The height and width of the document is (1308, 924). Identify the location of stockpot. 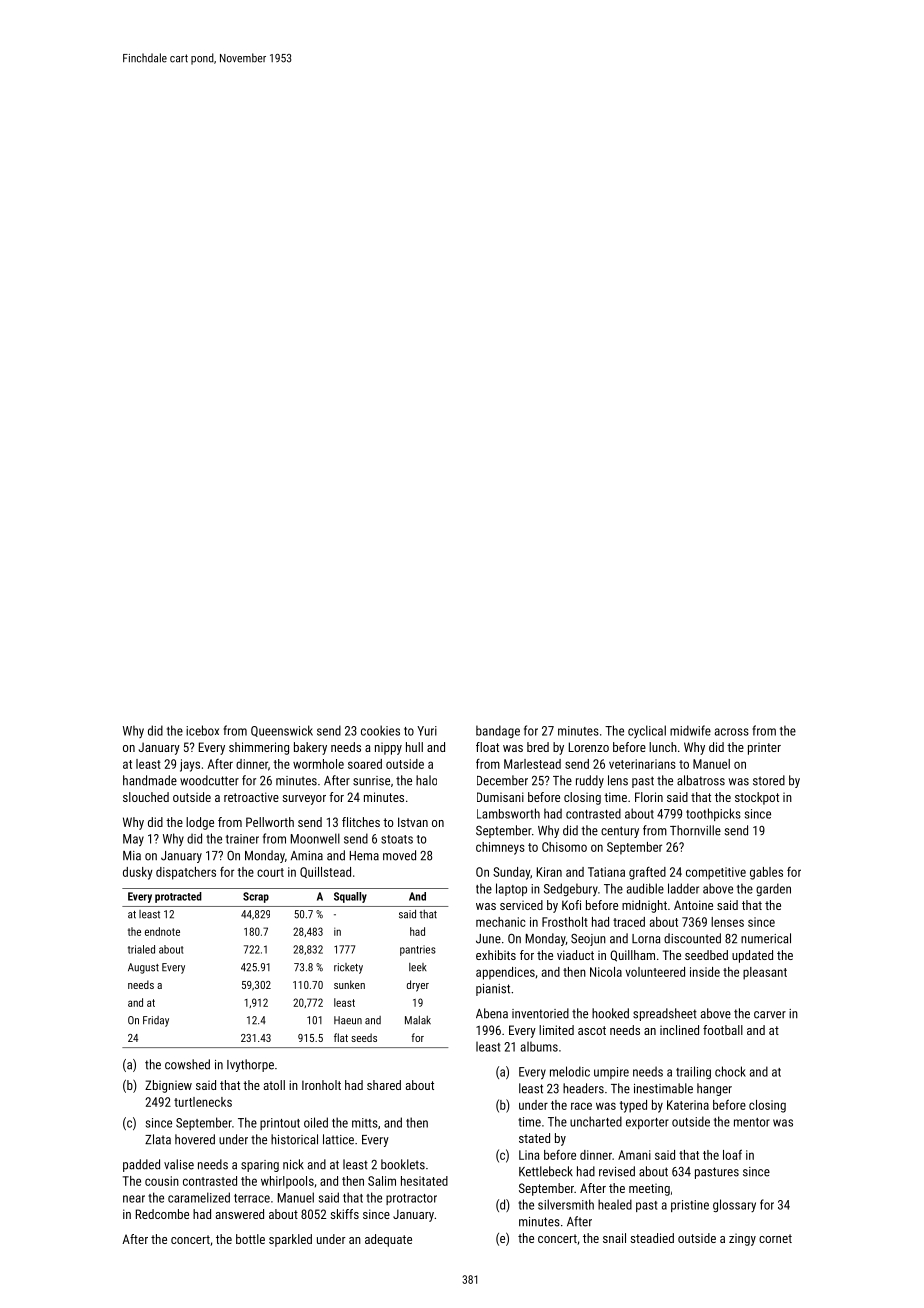
(757, 798).
